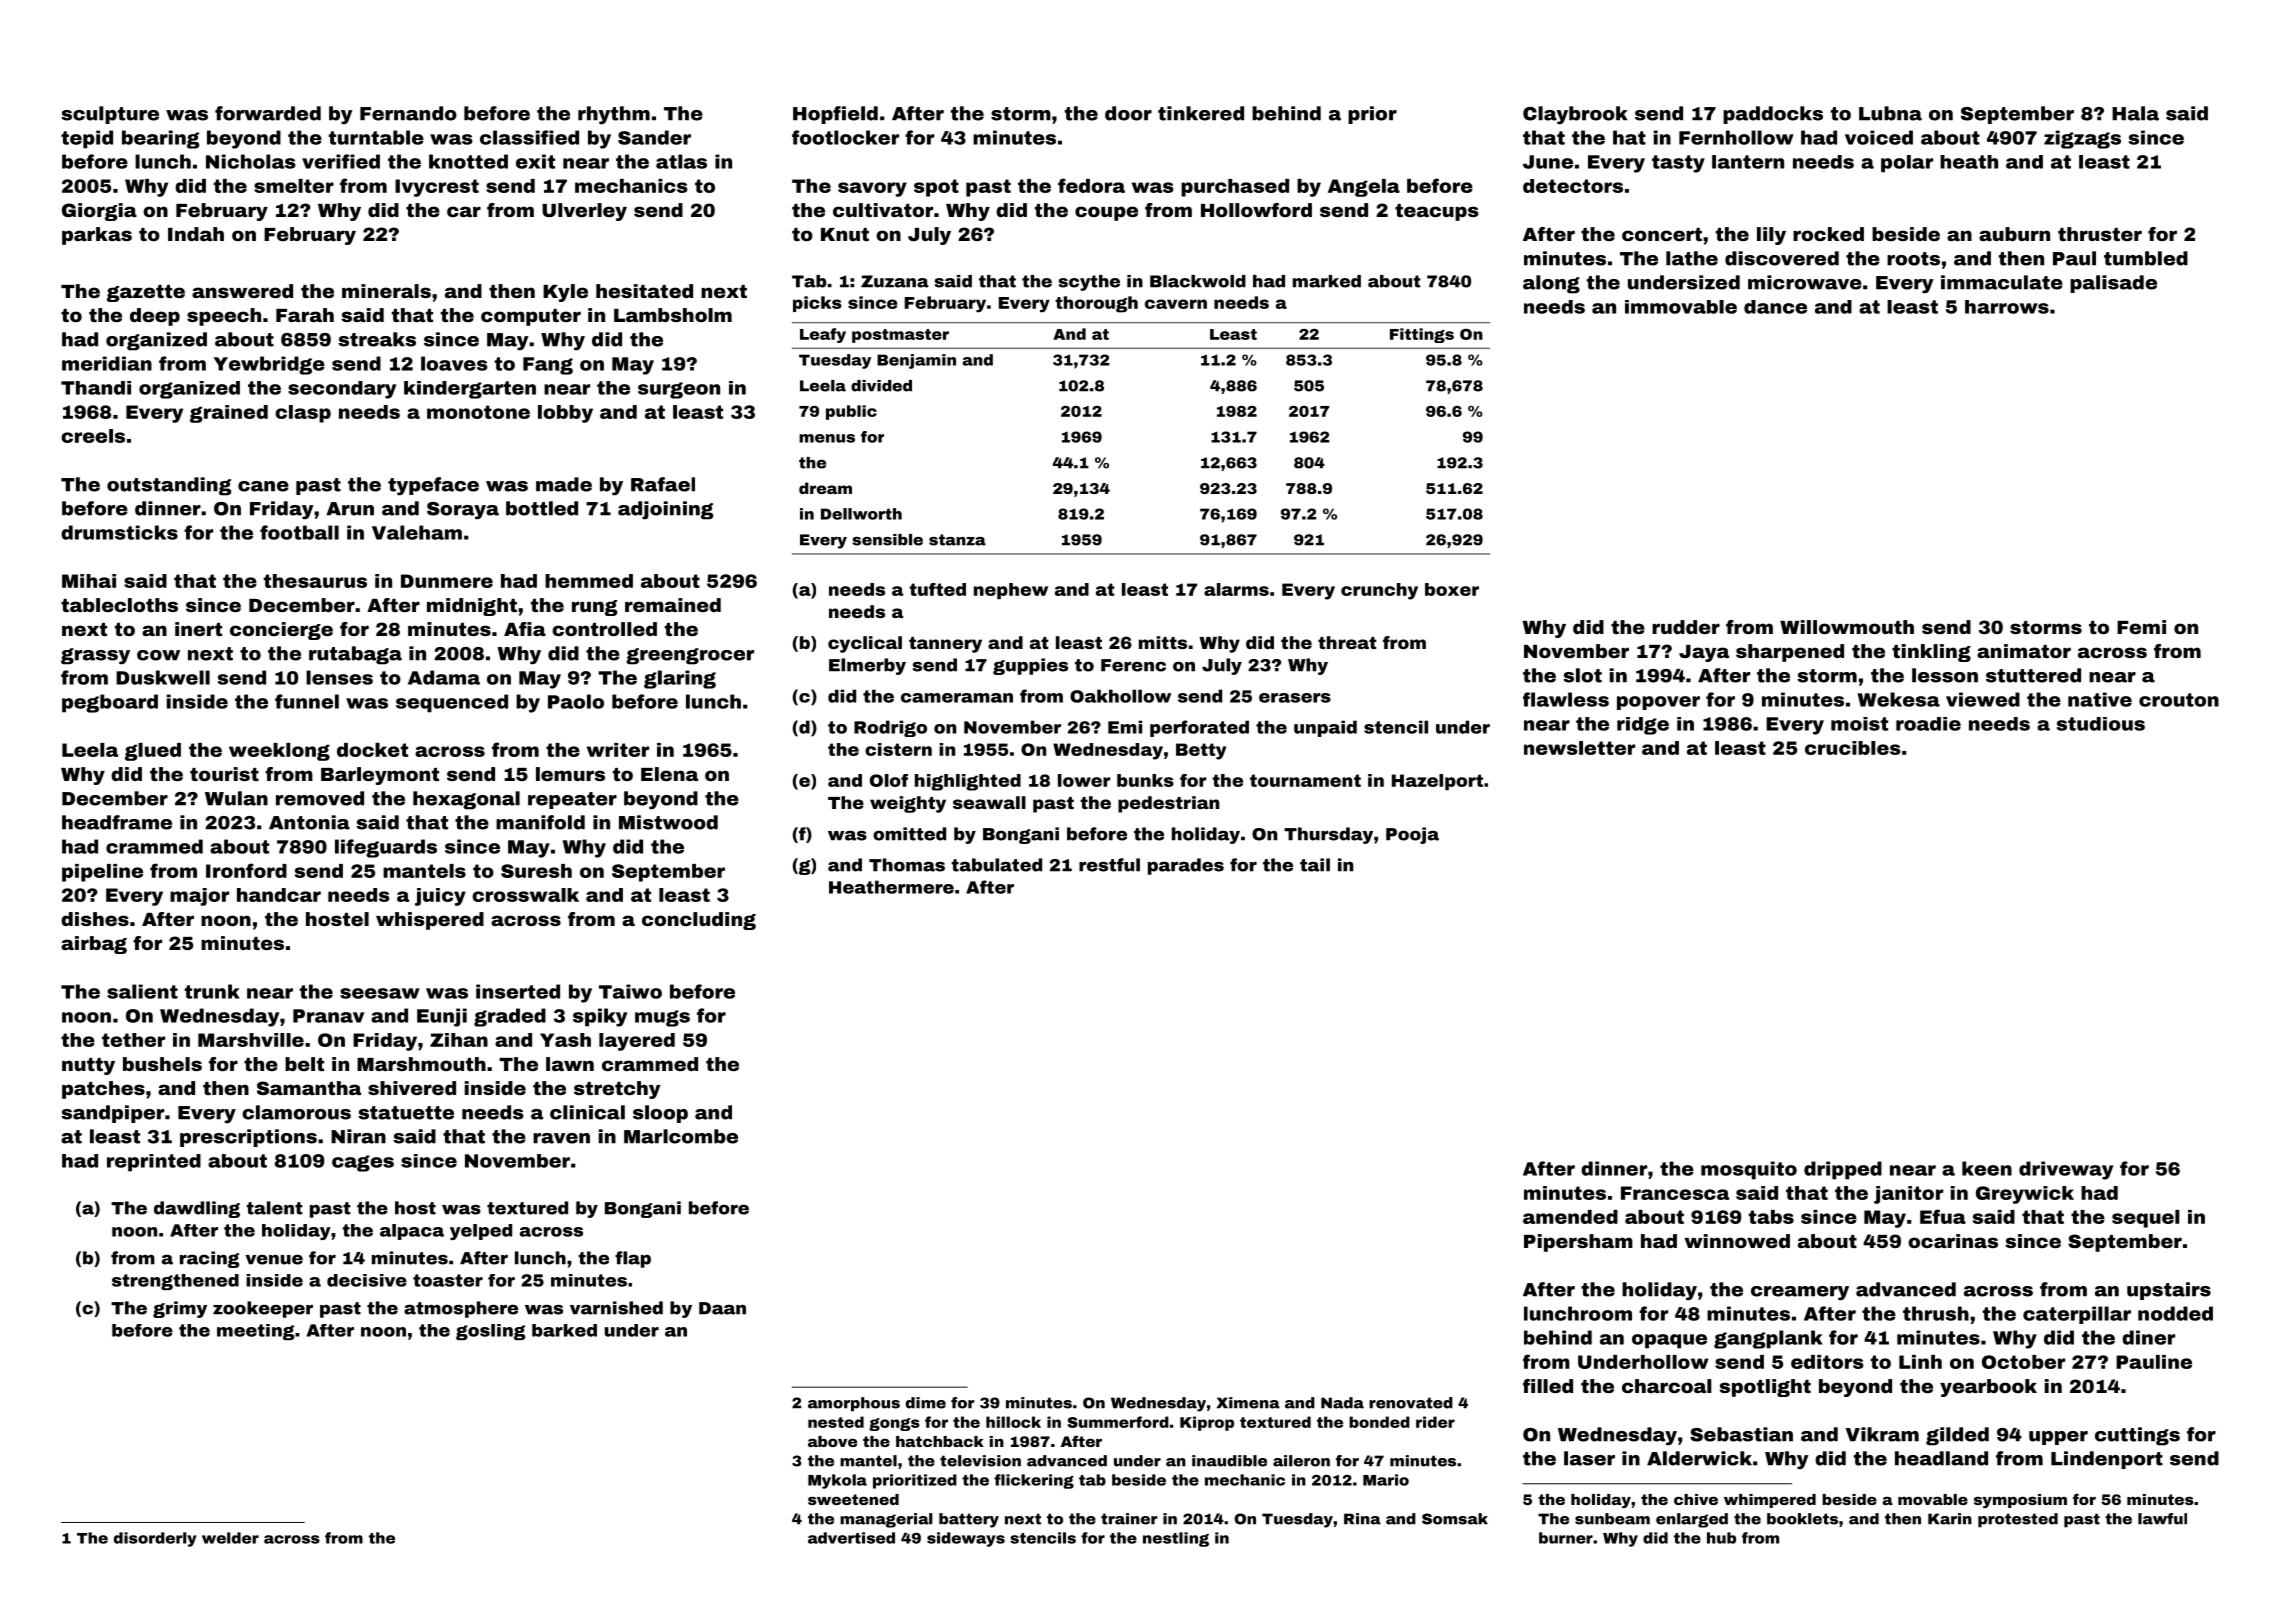  Describe the element at coordinates (907, 865) in the screenshot. I see `Thomas` at that location.
